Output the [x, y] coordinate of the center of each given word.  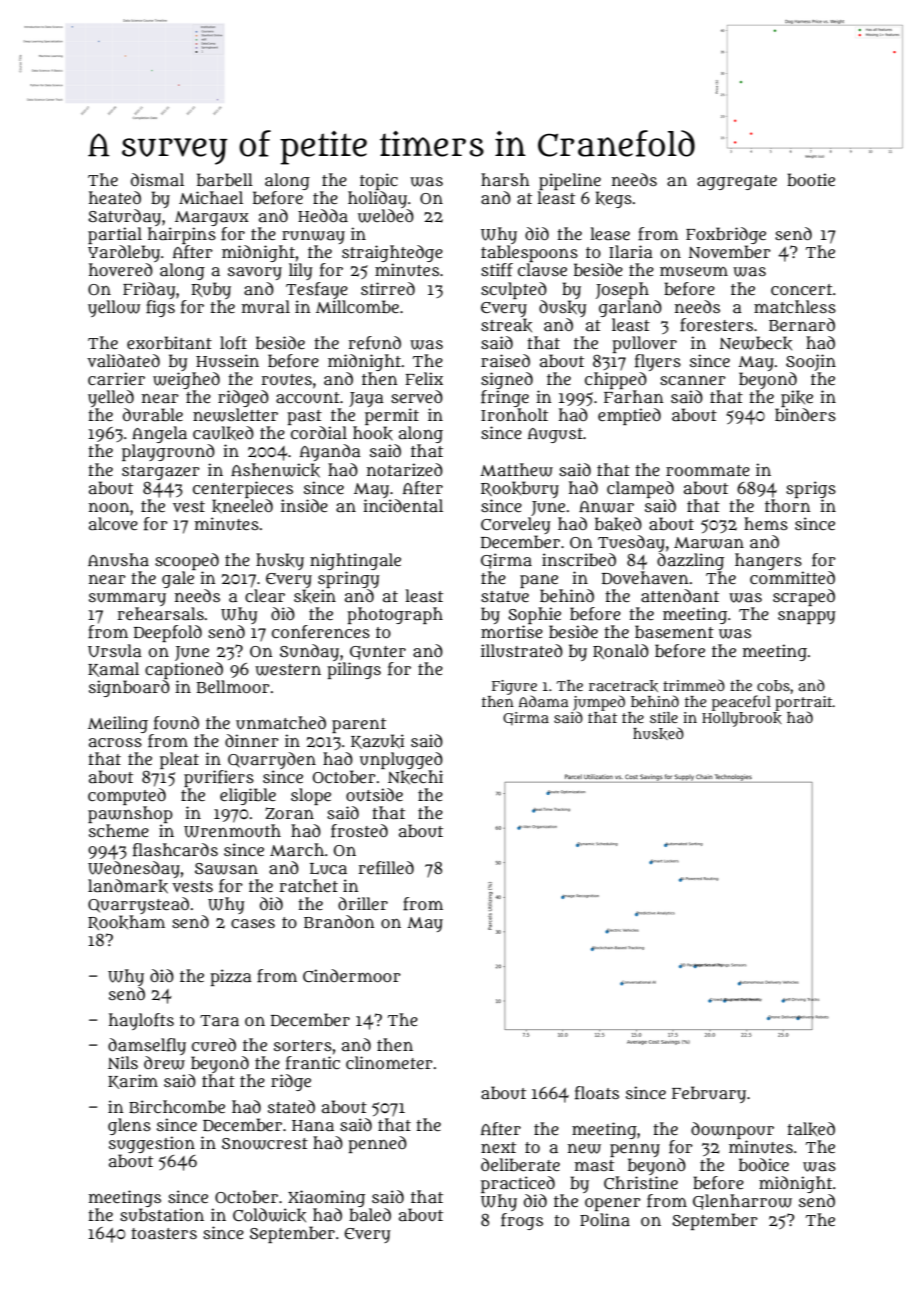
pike [797, 398]
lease [610, 233]
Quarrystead [138, 905]
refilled [386, 868]
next [498, 1147]
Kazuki [377, 741]
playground [168, 452]
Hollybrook [742, 719]
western [288, 670]
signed [507, 380]
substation [162, 1214]
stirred [388, 288]
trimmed [694, 685]
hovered [121, 269]
